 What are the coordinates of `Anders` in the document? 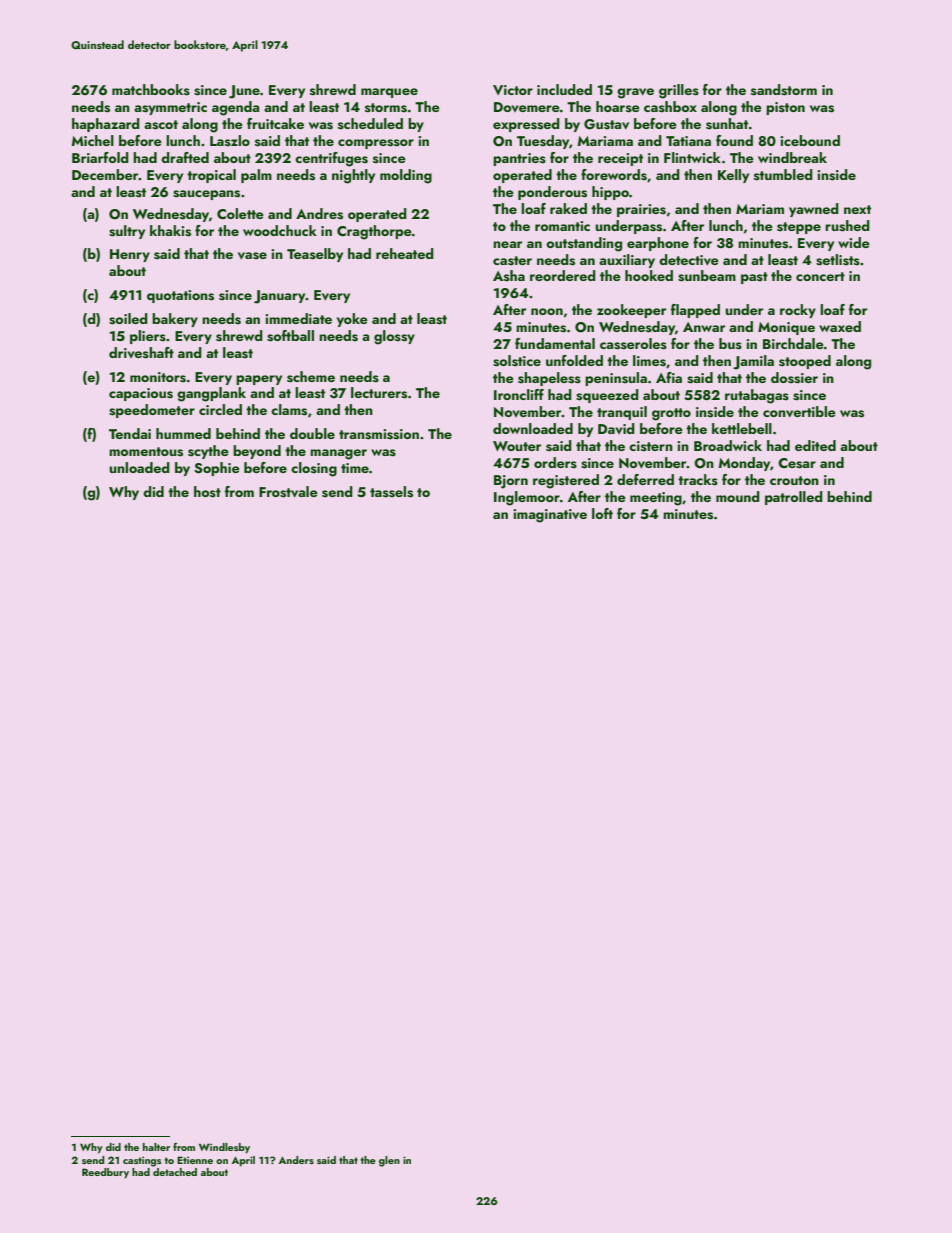 It's located at (296, 1160).
